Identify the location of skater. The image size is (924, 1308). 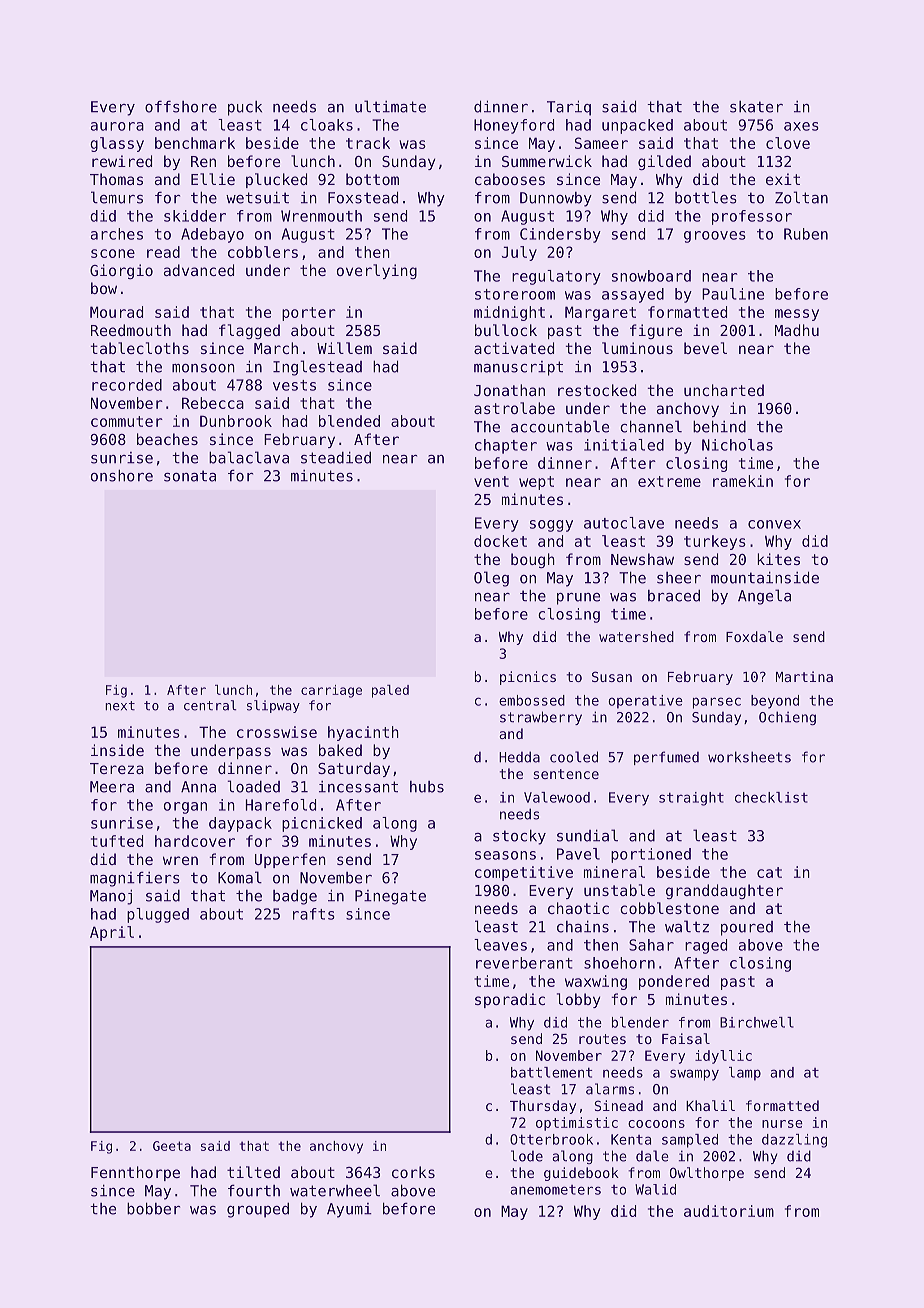
(756, 107).
